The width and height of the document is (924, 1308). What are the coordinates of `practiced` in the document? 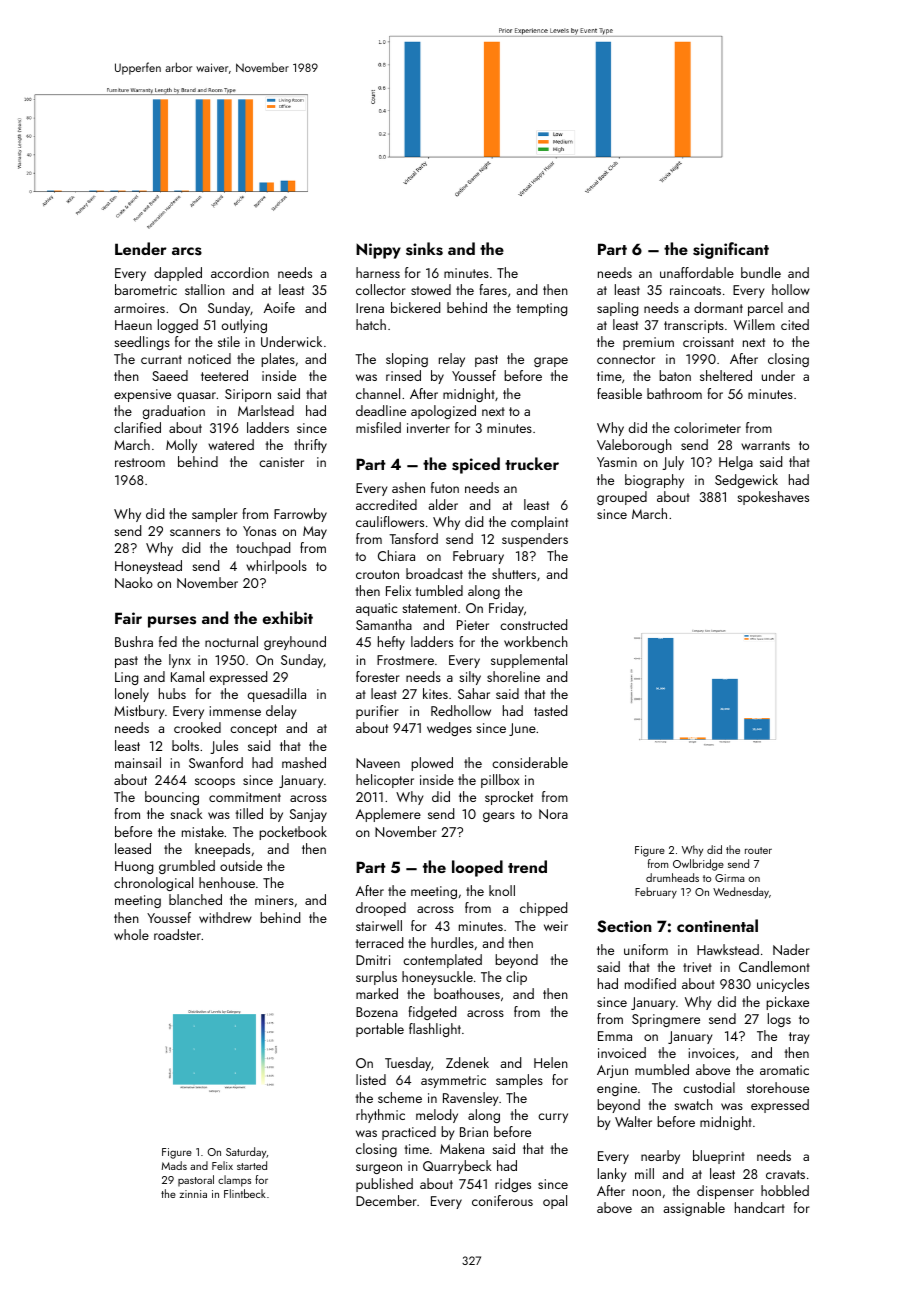 It's located at (409, 1133).
